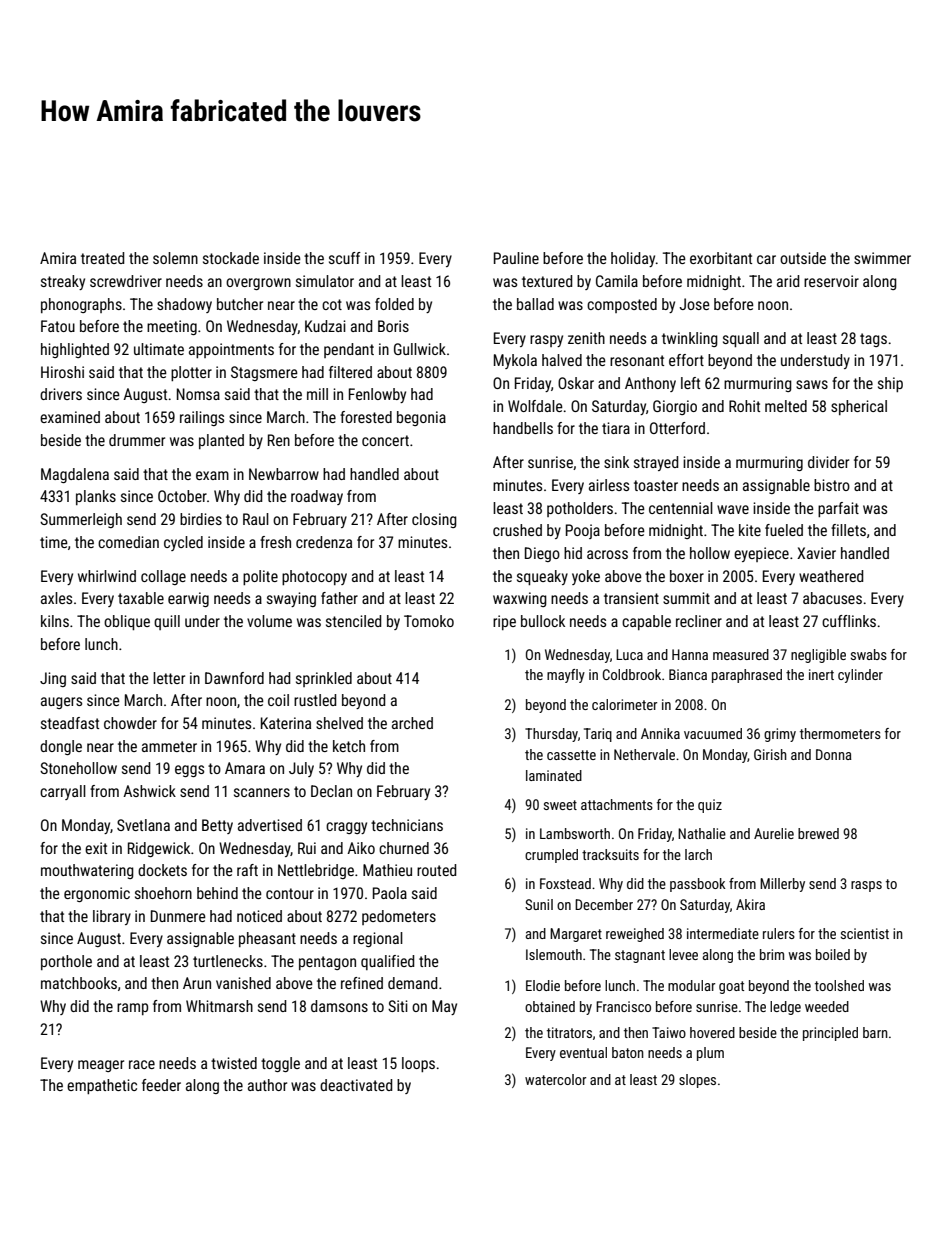 Image resolution: width=952 pixels, height=1233 pixels. I want to click on sprinkled, so click(324, 679).
